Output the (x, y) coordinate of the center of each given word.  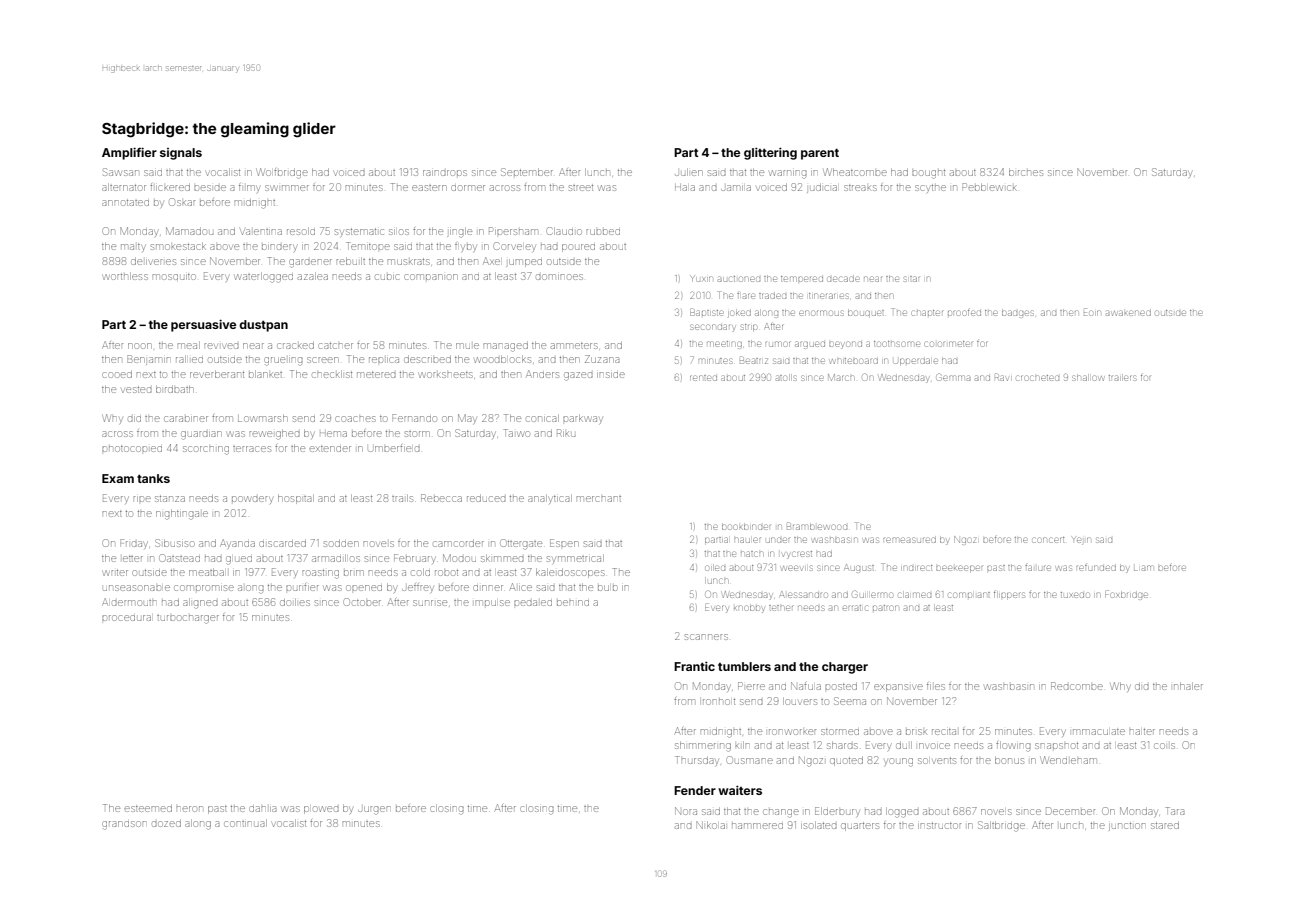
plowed (321, 810)
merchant (599, 499)
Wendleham (1068, 760)
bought (928, 174)
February (414, 558)
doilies (295, 602)
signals (181, 154)
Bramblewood (817, 527)
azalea (313, 276)
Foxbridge (1126, 595)
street (581, 188)
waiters (740, 790)
